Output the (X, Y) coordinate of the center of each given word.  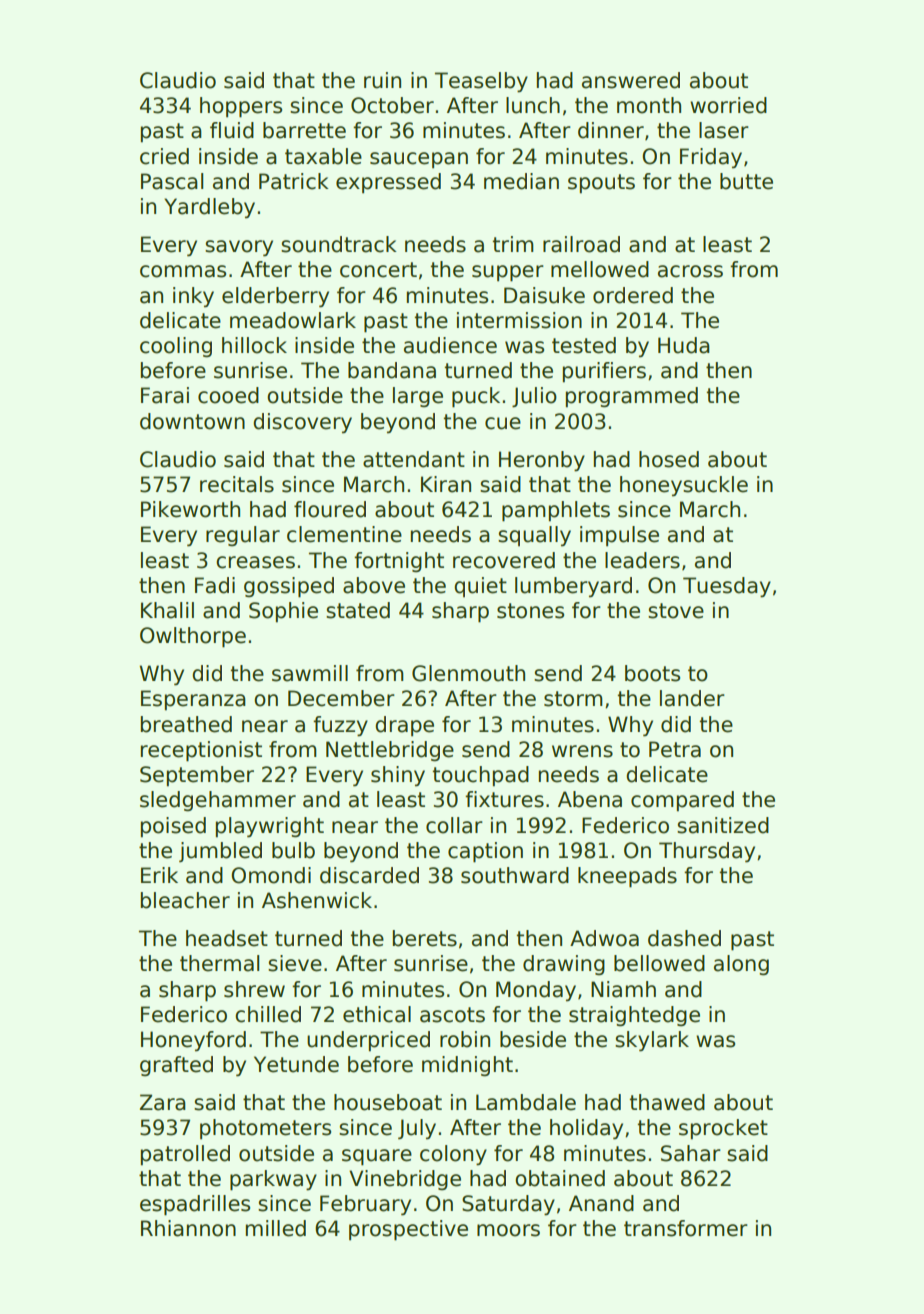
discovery (302, 423)
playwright (270, 827)
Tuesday (727, 587)
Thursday (707, 852)
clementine (344, 534)
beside (533, 1039)
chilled (268, 1014)
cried (164, 156)
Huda (684, 345)
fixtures (504, 799)
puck (476, 397)
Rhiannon (188, 1228)
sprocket (723, 1129)
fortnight (399, 562)
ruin (382, 80)
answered (631, 80)
